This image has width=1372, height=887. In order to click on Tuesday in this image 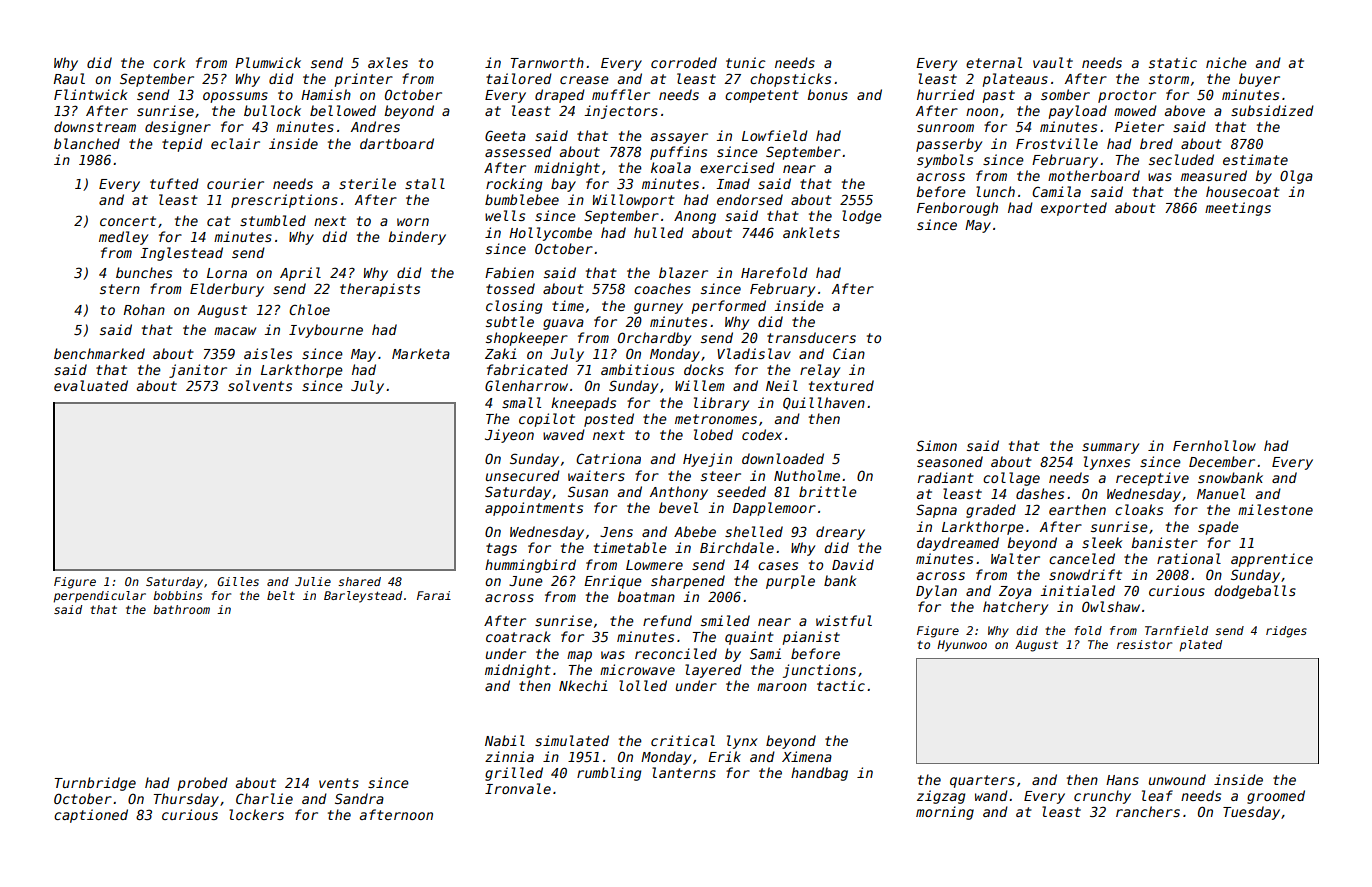, I will do `click(1251, 813)`.
